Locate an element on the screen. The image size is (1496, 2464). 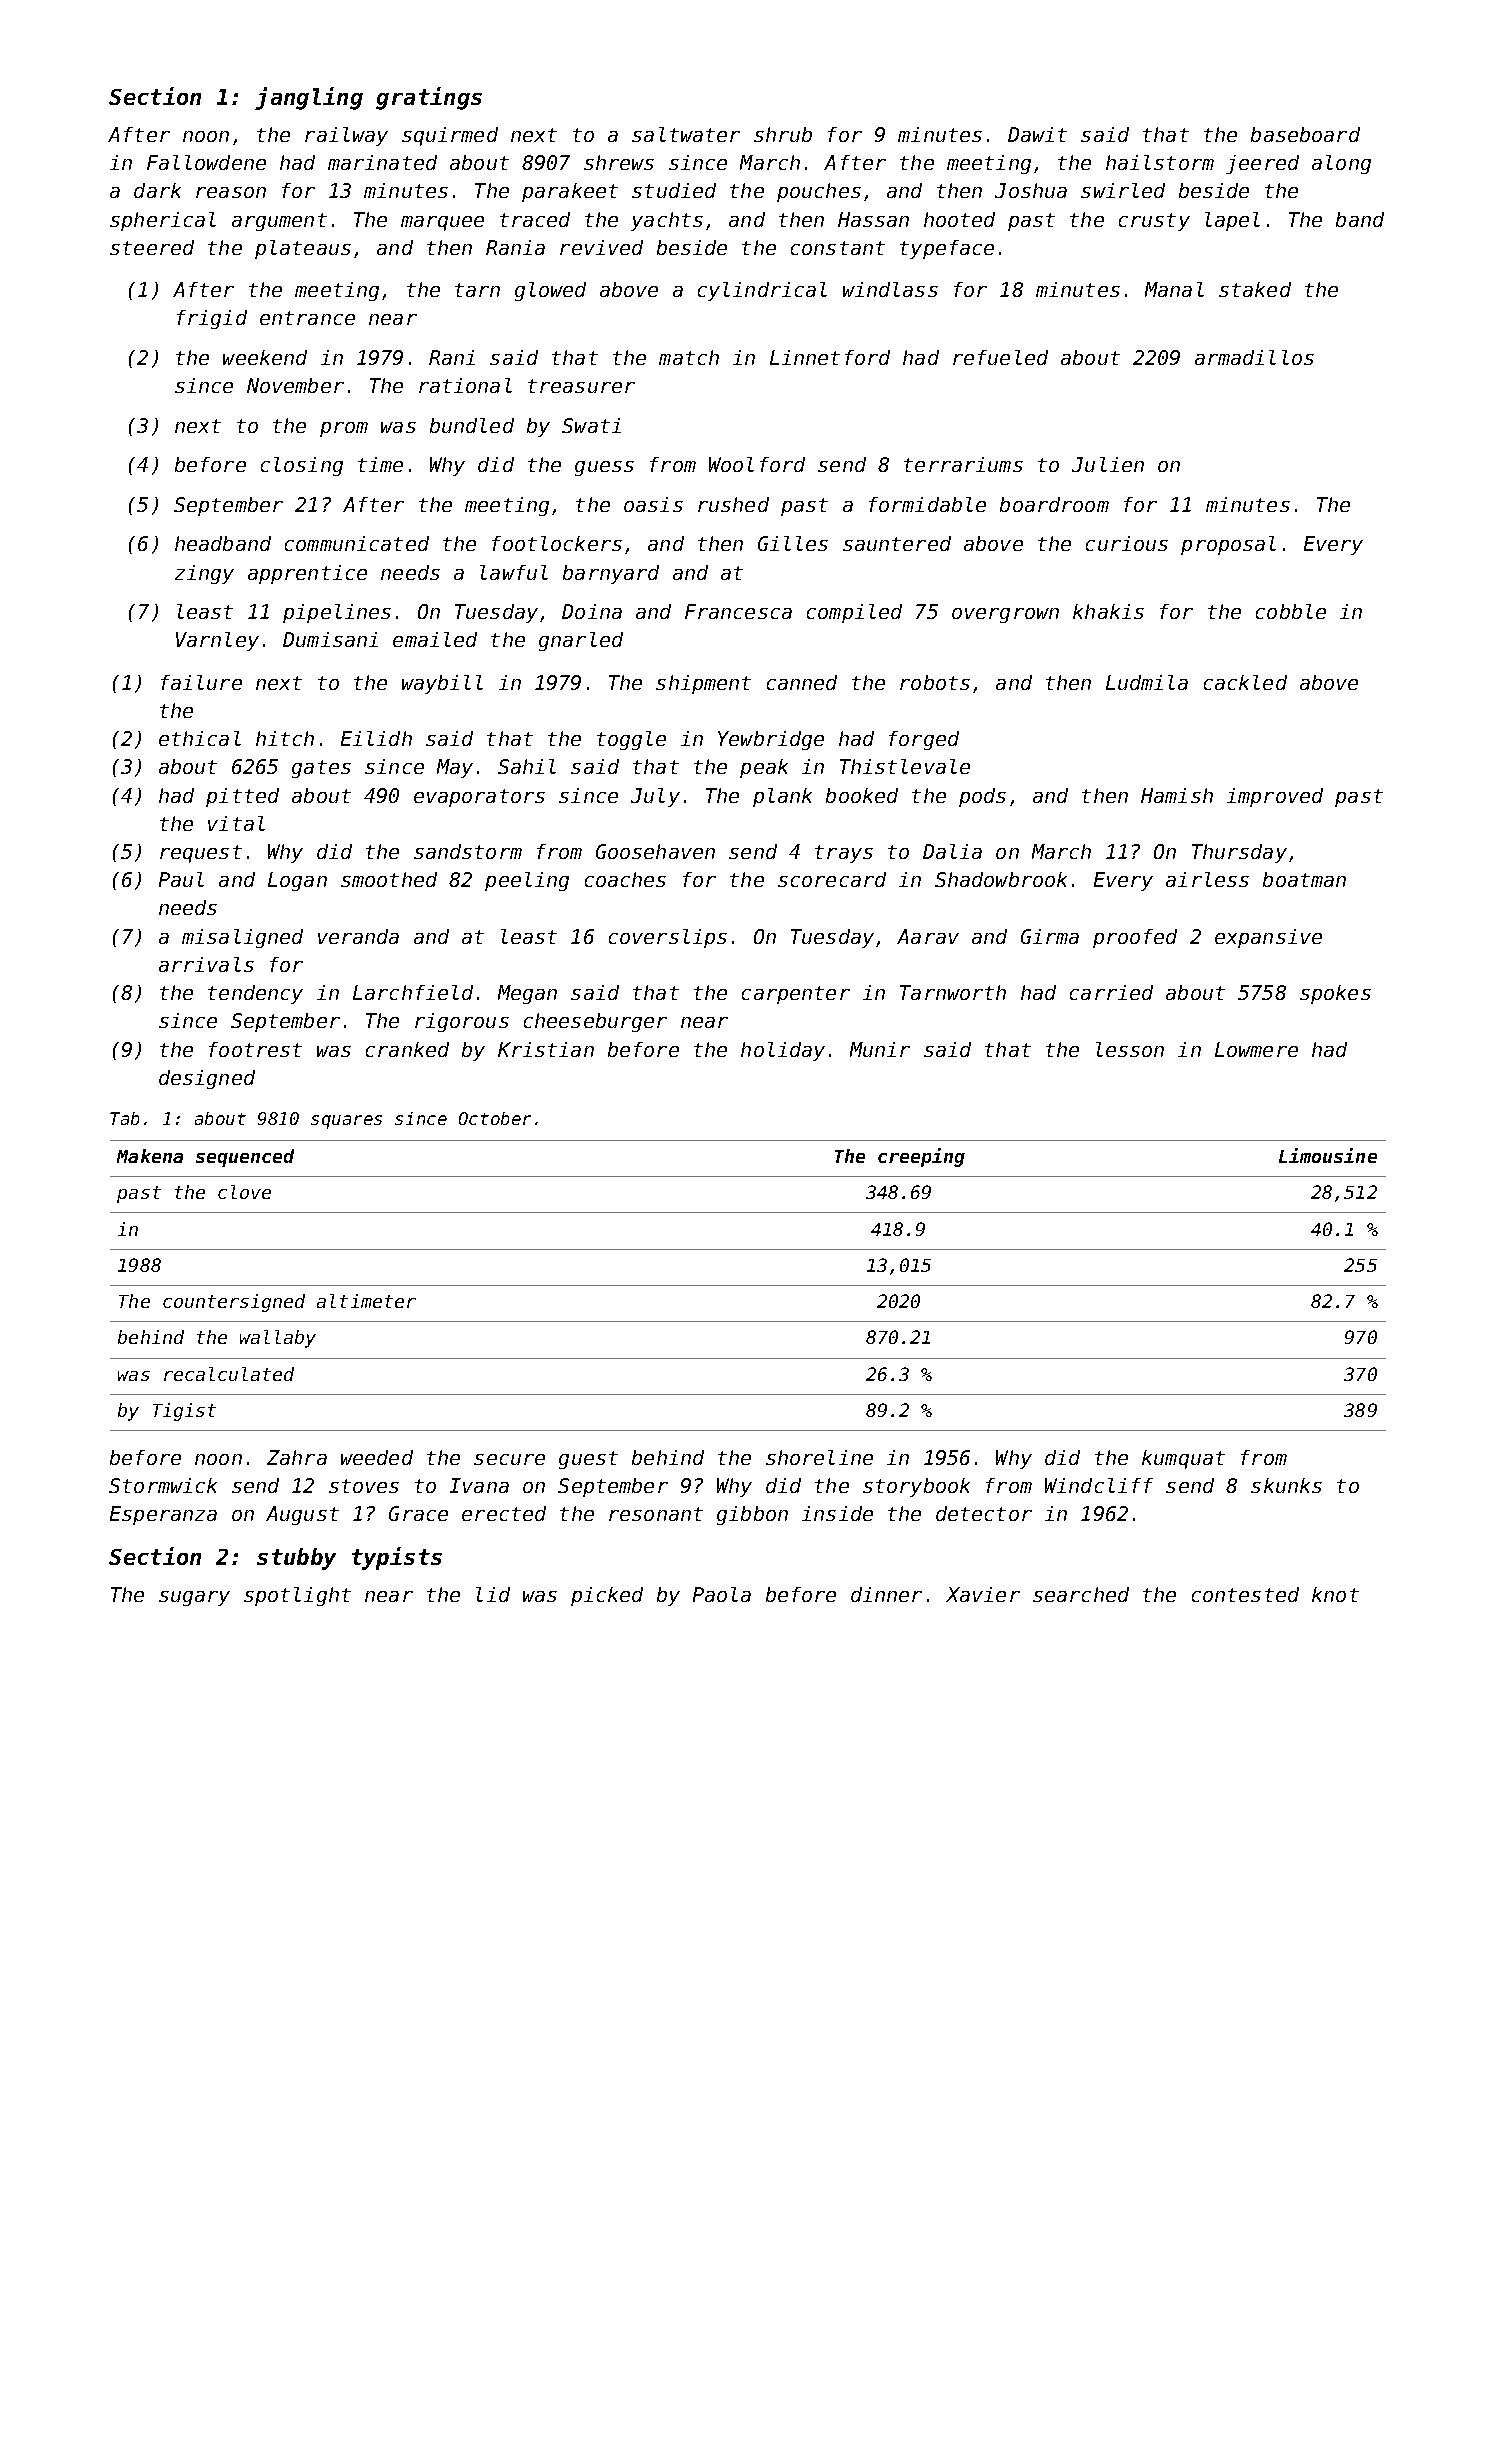
sugary is located at coordinates (194, 1598).
